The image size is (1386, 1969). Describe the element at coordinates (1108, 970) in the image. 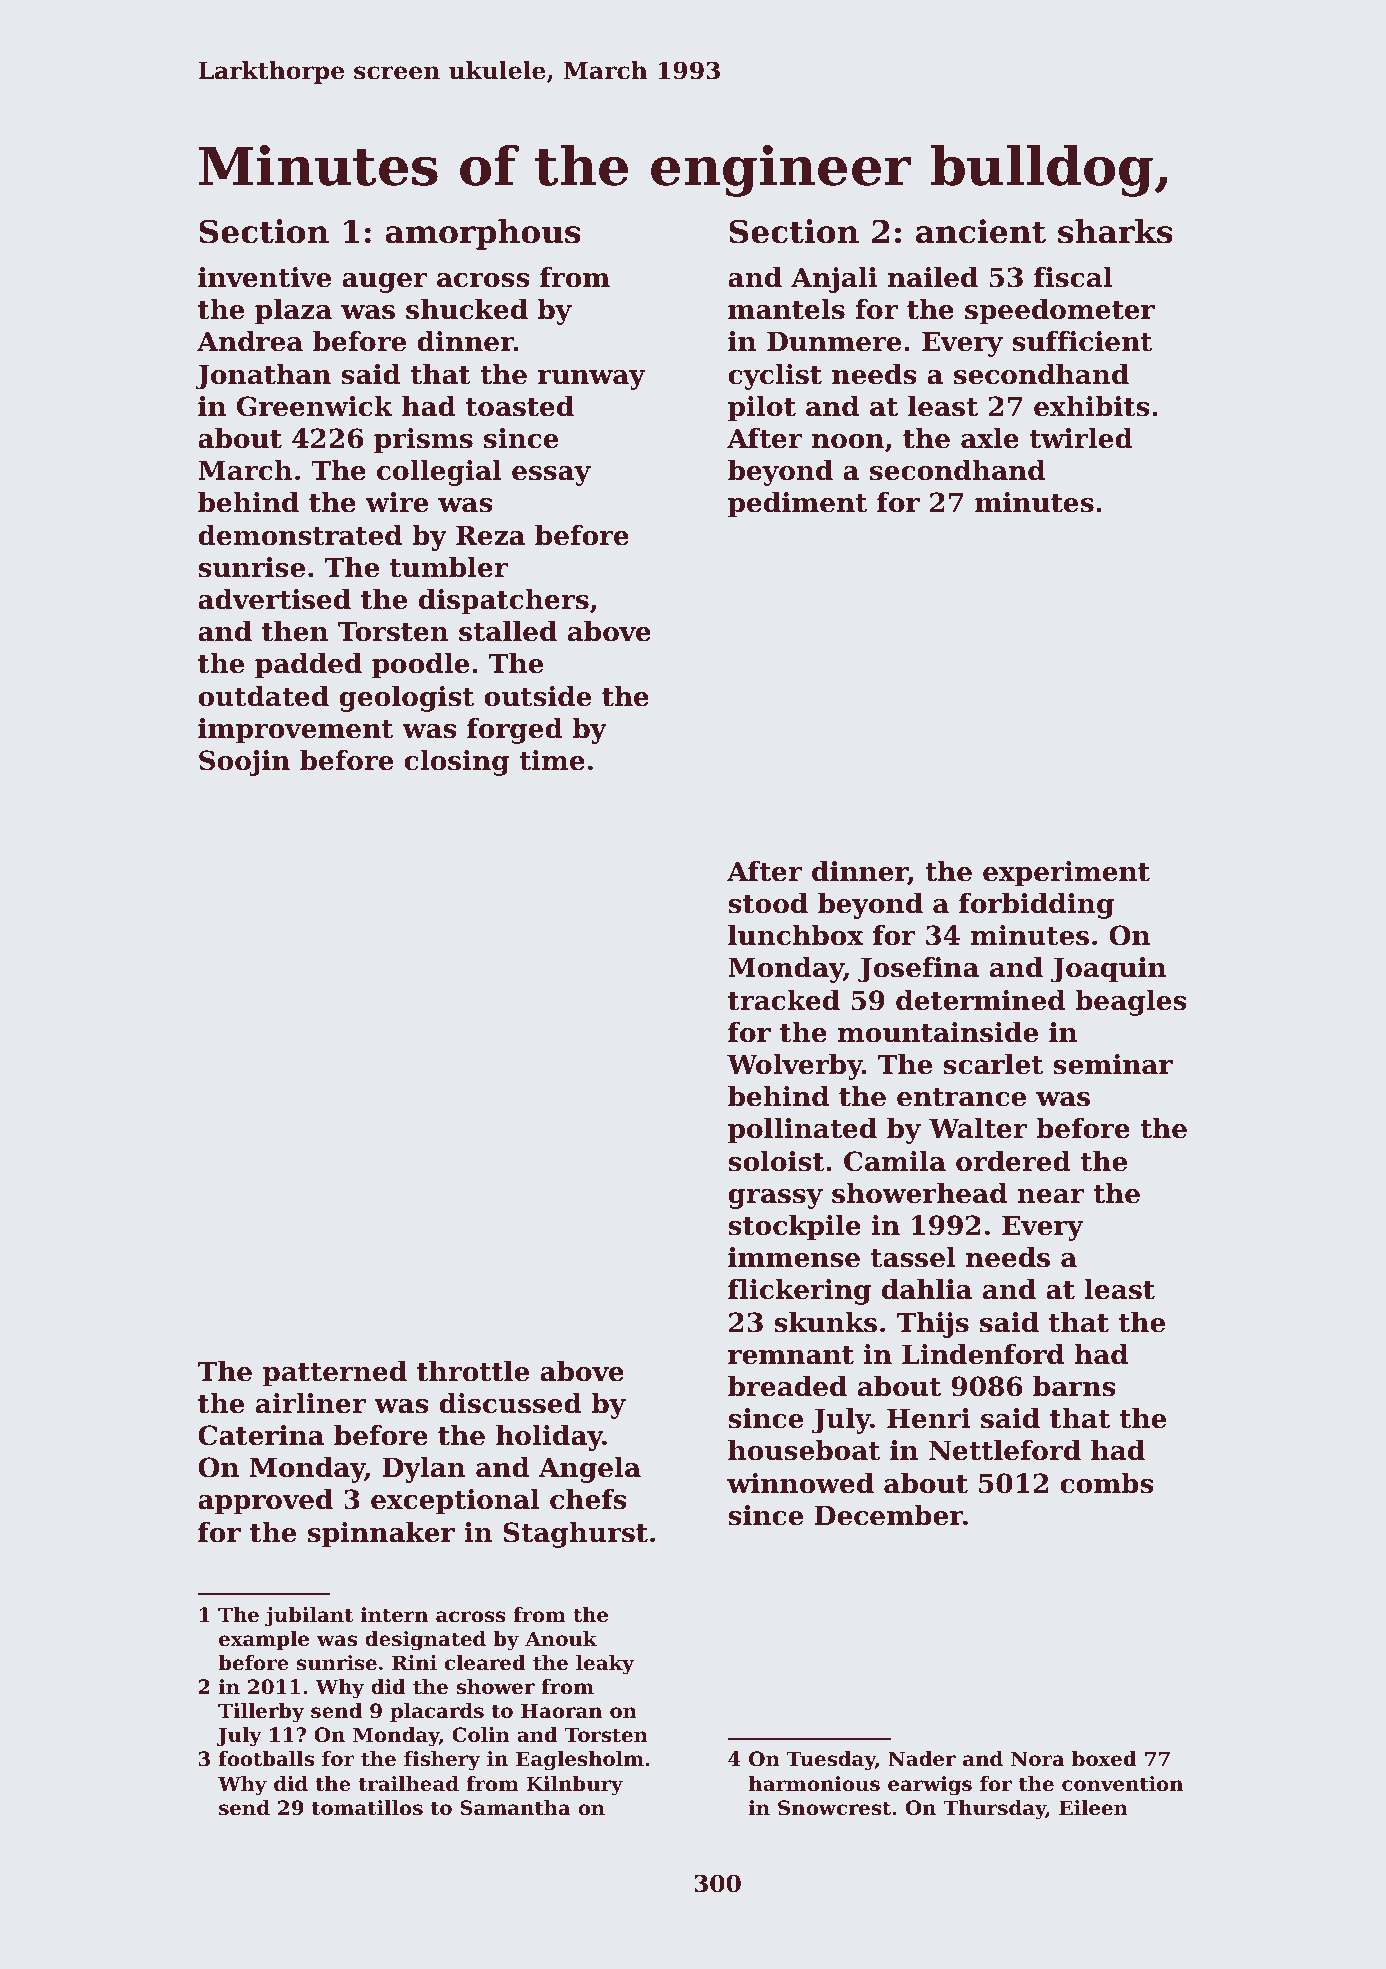

I see `Joaquin` at that location.
